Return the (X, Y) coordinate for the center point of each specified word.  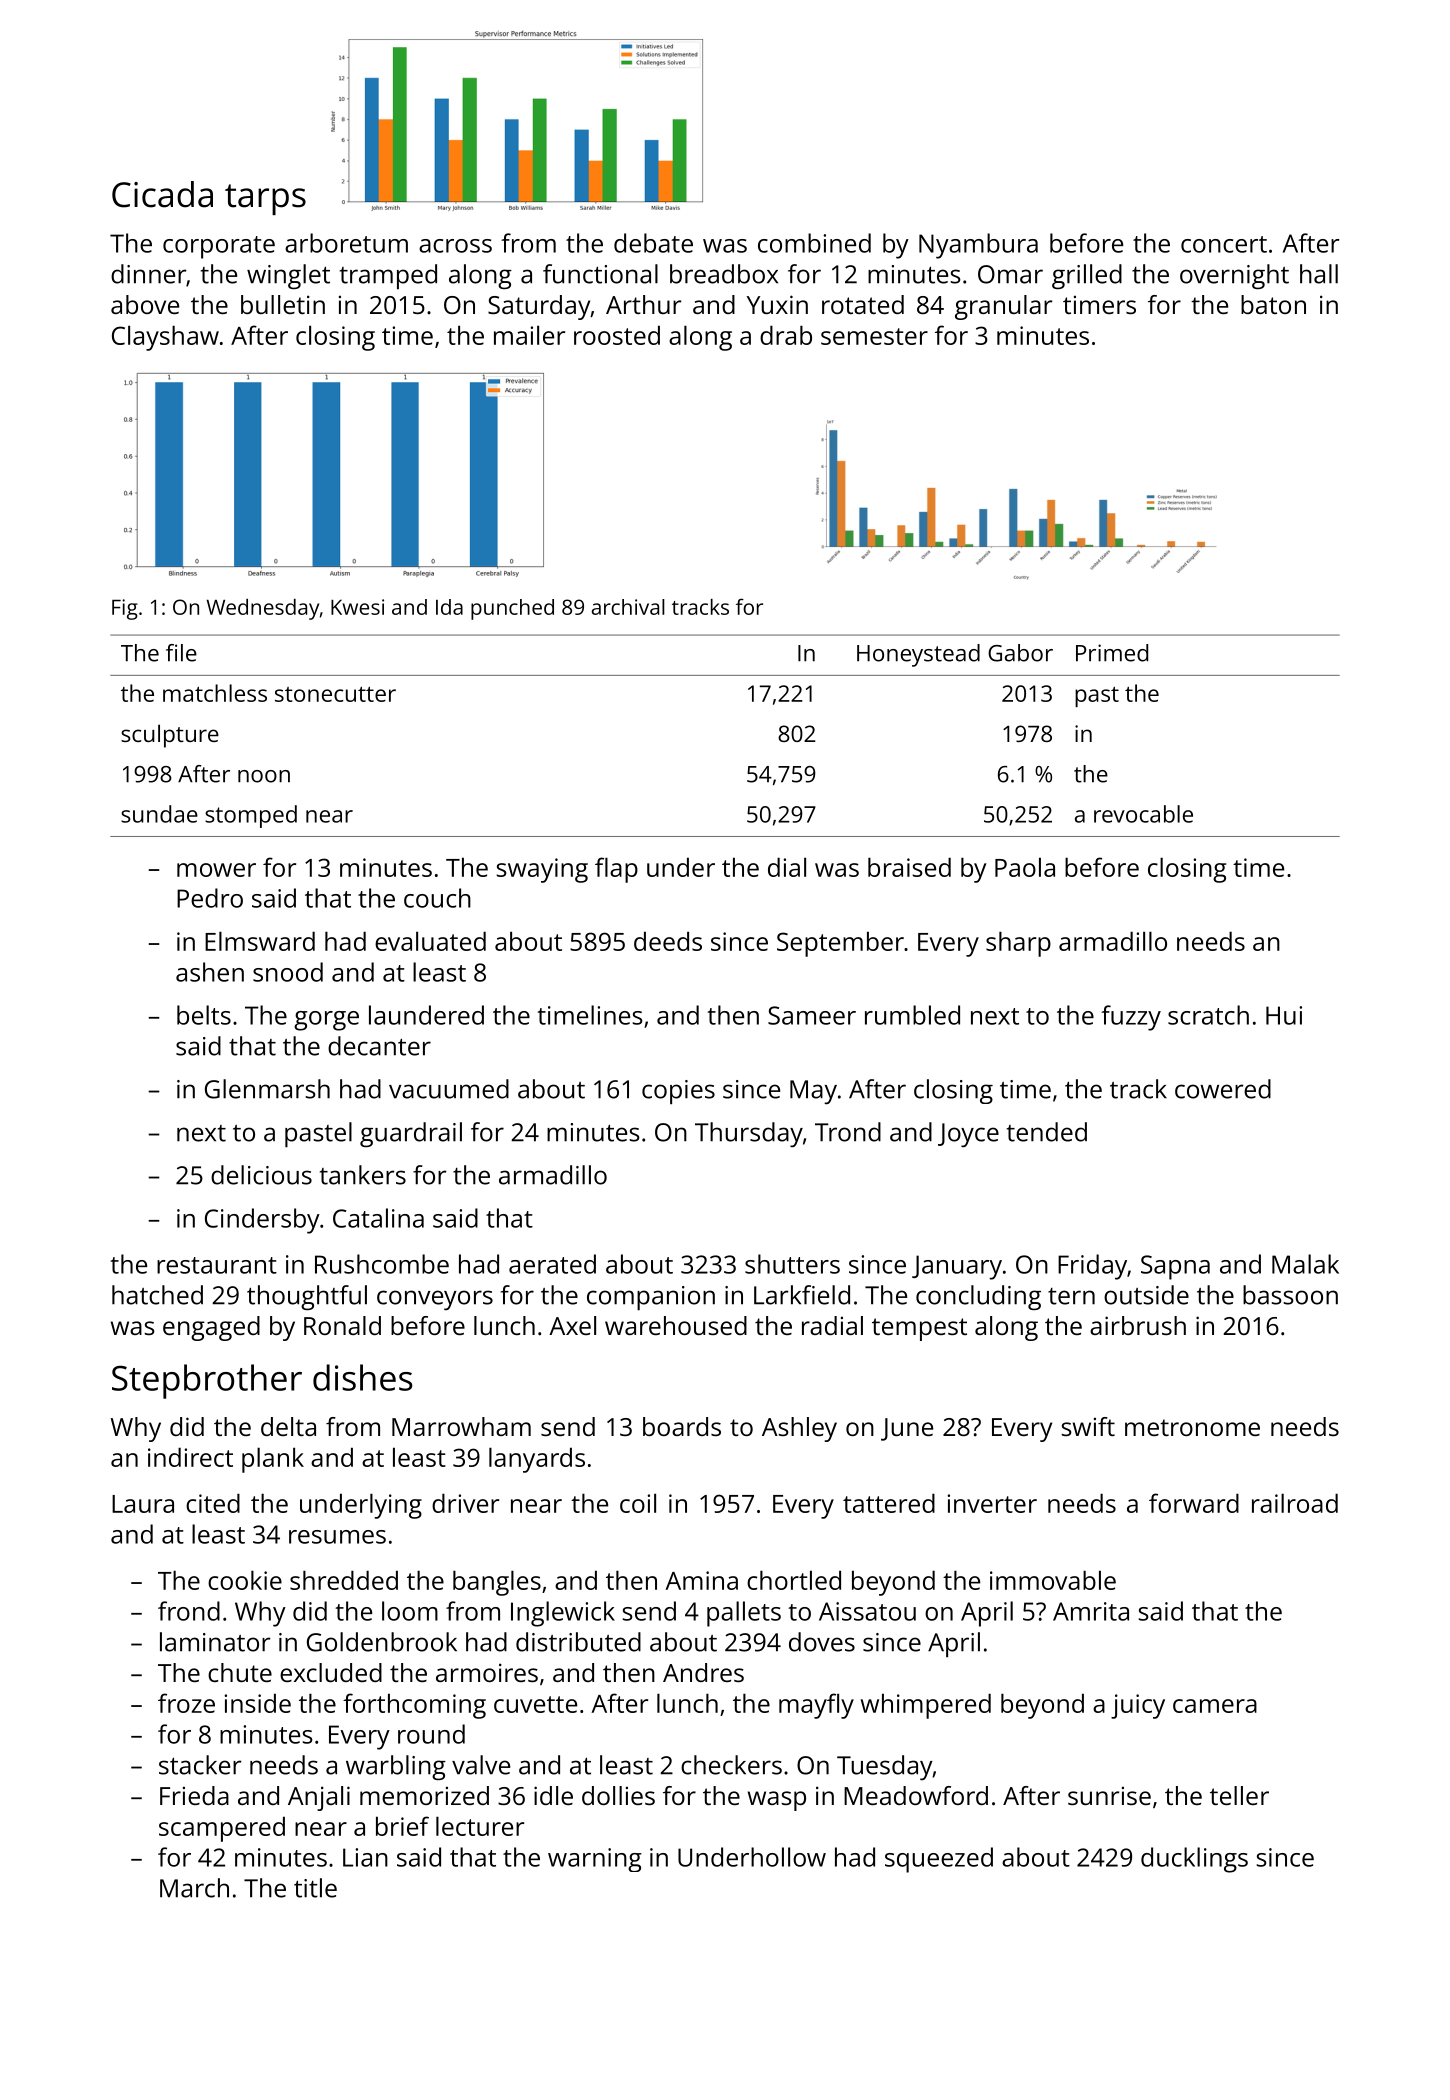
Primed (1112, 653)
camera (1215, 1706)
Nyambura (978, 246)
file (181, 653)
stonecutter (335, 694)
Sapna (1175, 1267)
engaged (211, 1328)
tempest (919, 1329)
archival (628, 607)
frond (189, 1611)
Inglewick (563, 1614)
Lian (365, 1857)
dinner (148, 274)
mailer (529, 335)
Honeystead (918, 655)
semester (874, 336)
